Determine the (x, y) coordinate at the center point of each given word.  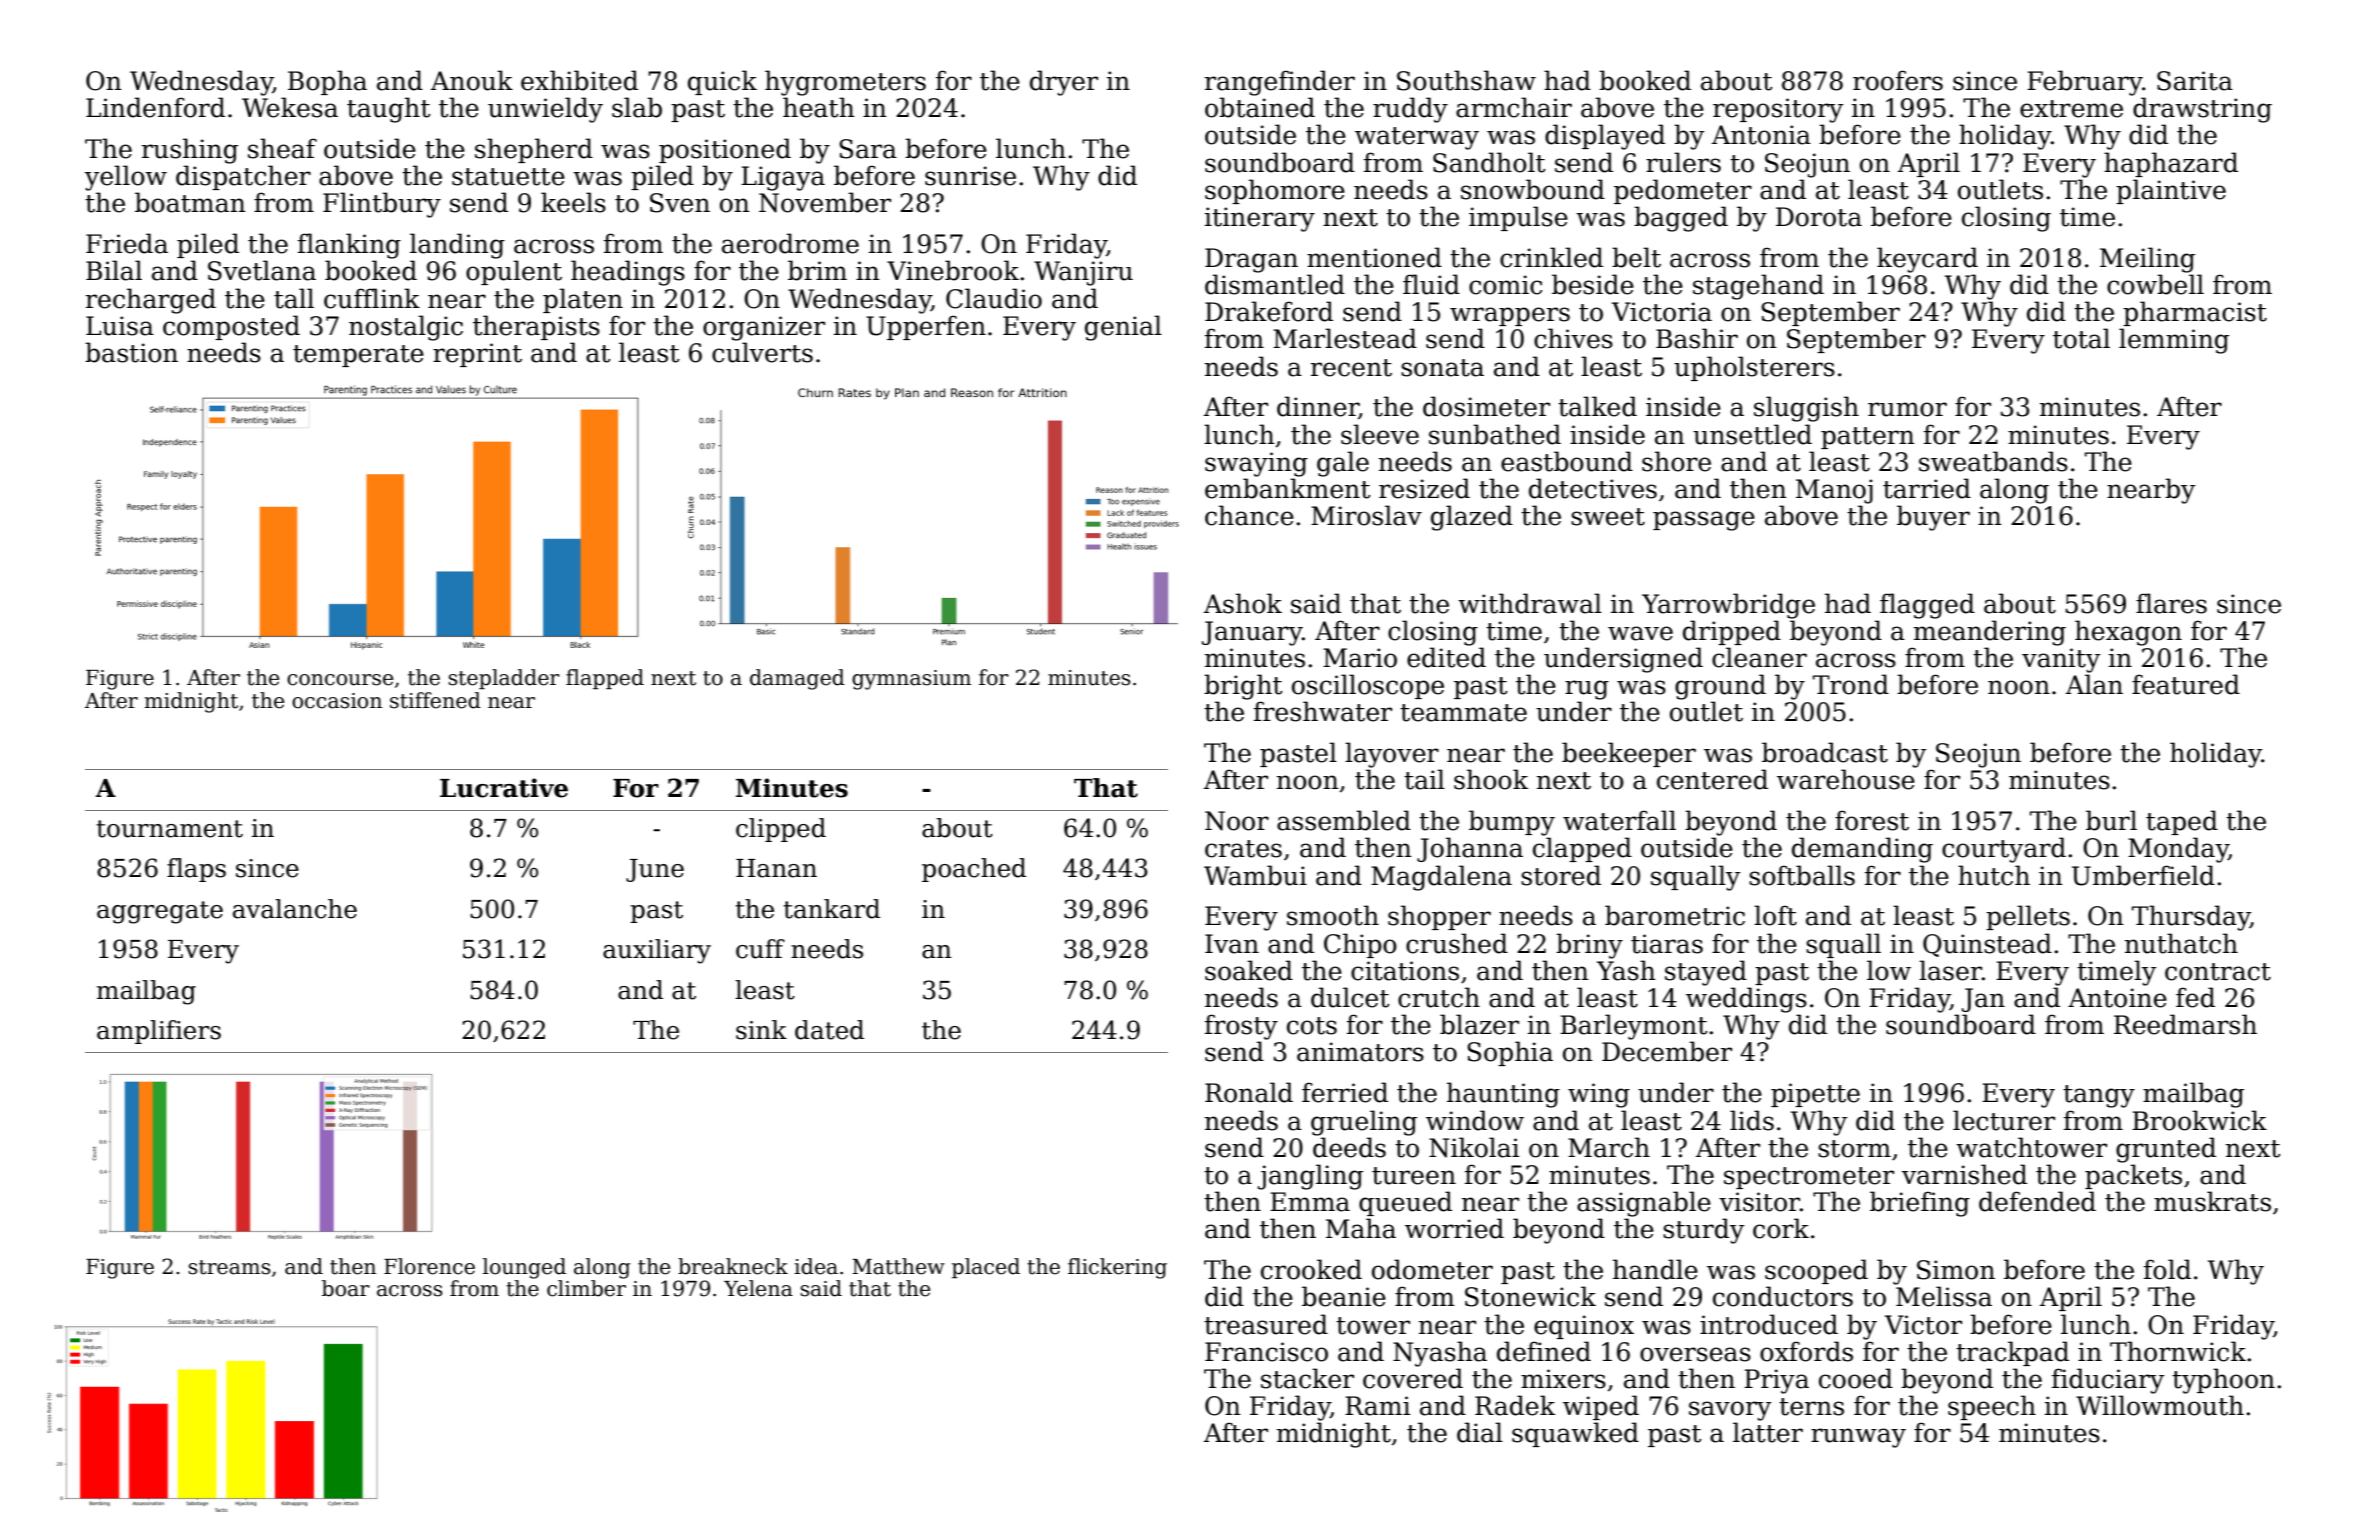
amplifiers (159, 1032)
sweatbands (1993, 461)
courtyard (2004, 850)
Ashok (1243, 603)
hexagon (2128, 633)
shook (1491, 779)
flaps (196, 870)
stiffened (435, 700)
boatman (190, 202)
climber (586, 1288)
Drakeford (1269, 311)
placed (986, 1268)
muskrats (2212, 1201)
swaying (1256, 464)
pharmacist (2195, 313)
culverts (762, 352)
